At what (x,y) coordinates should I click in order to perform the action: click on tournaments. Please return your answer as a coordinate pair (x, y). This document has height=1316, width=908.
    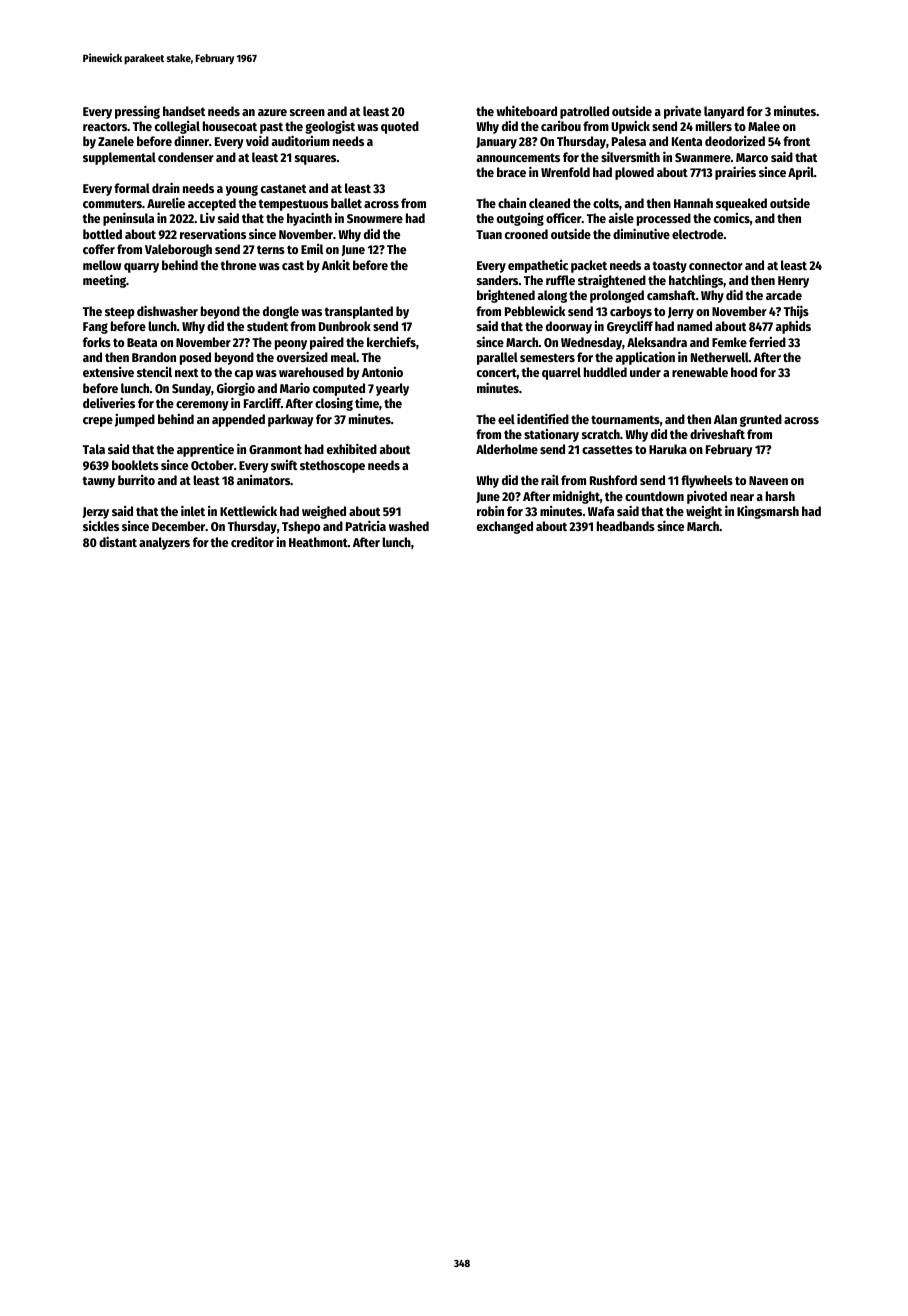
    Looking at the image, I should click on (625, 419).
